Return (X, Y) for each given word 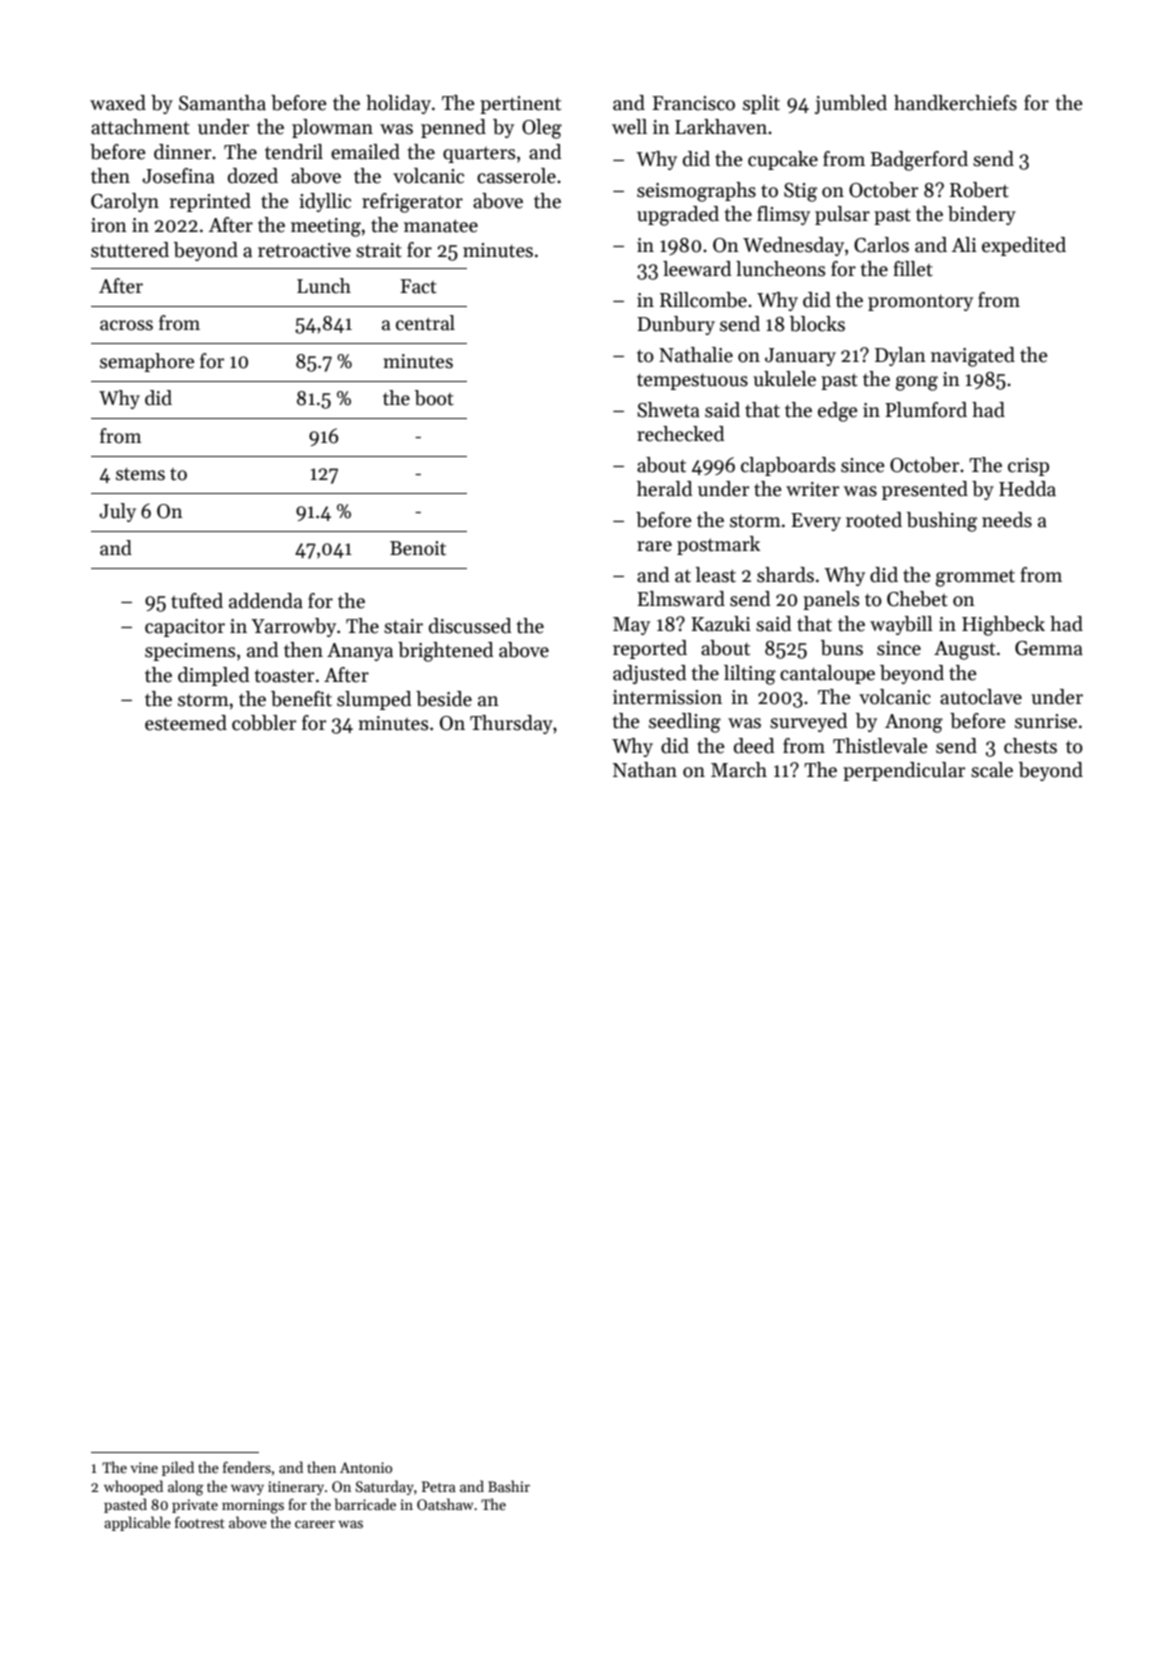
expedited (1024, 246)
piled (178, 1468)
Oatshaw (445, 1504)
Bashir (509, 1486)
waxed (118, 103)
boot (434, 398)
